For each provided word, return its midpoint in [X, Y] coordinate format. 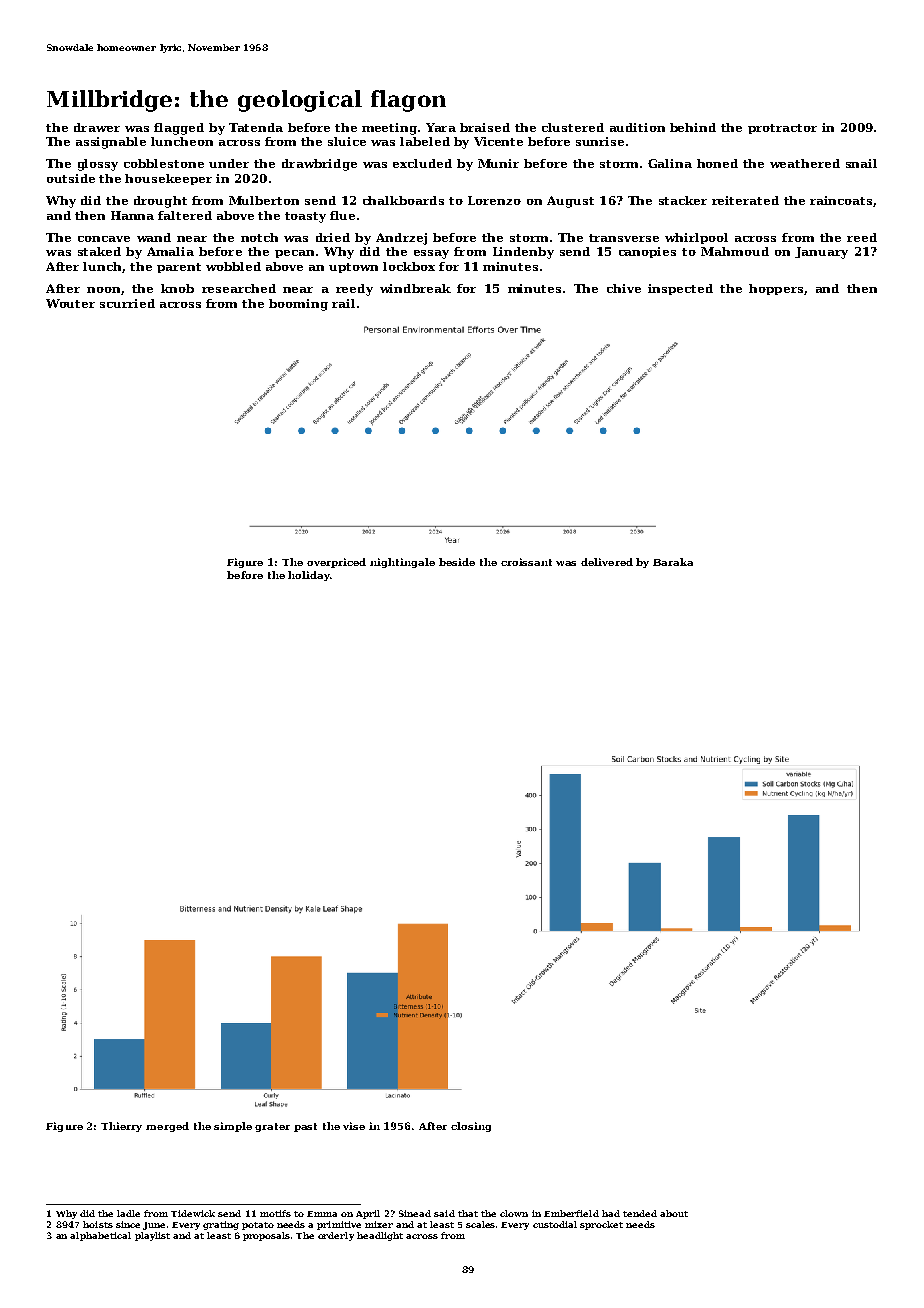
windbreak [415, 288]
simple [233, 1127]
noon [103, 290]
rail [343, 303]
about [674, 1213]
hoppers [776, 289]
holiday [309, 576]
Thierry [121, 1127]
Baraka [673, 562]
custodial [555, 1224]
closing [471, 1127]
